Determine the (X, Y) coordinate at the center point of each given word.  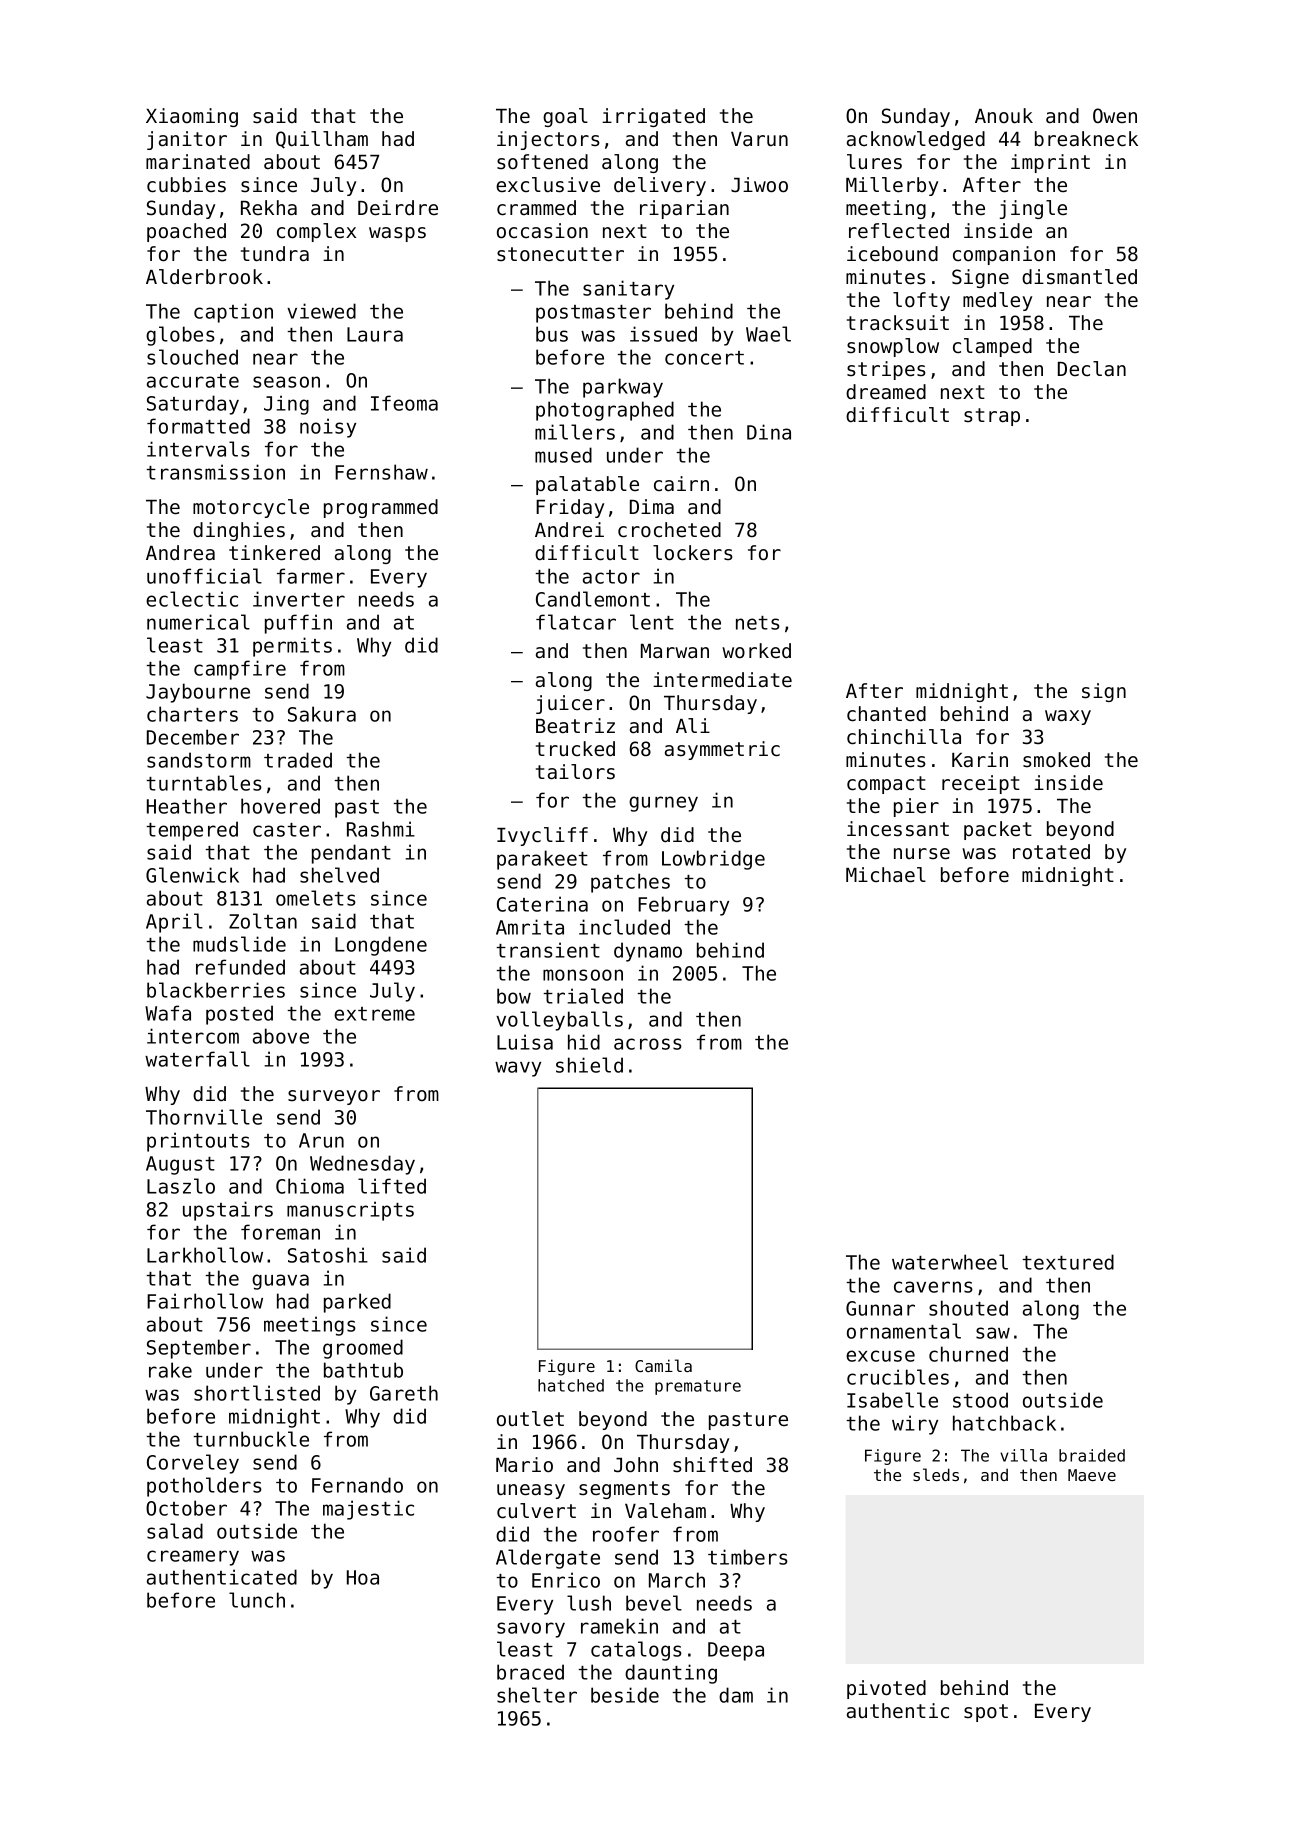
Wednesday (362, 1165)
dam (736, 1695)
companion (1004, 255)
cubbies (186, 185)
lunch (257, 1600)
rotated (1051, 852)
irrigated (653, 117)
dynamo (648, 952)
